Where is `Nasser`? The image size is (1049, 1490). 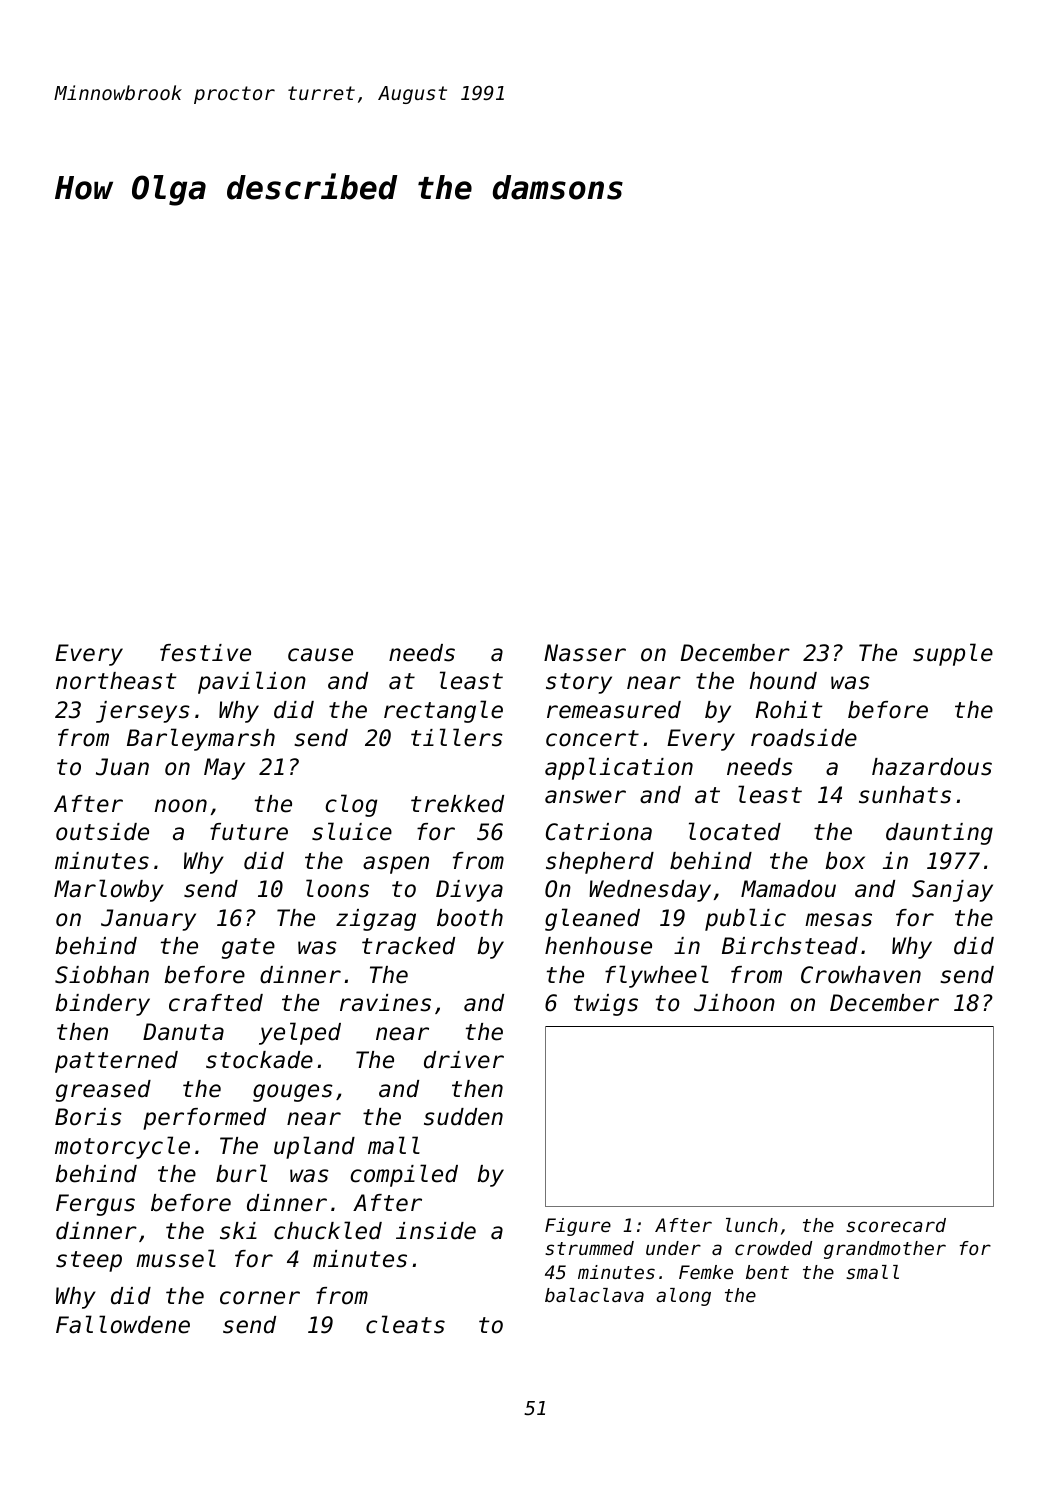 Nasser is located at coordinates (585, 653).
